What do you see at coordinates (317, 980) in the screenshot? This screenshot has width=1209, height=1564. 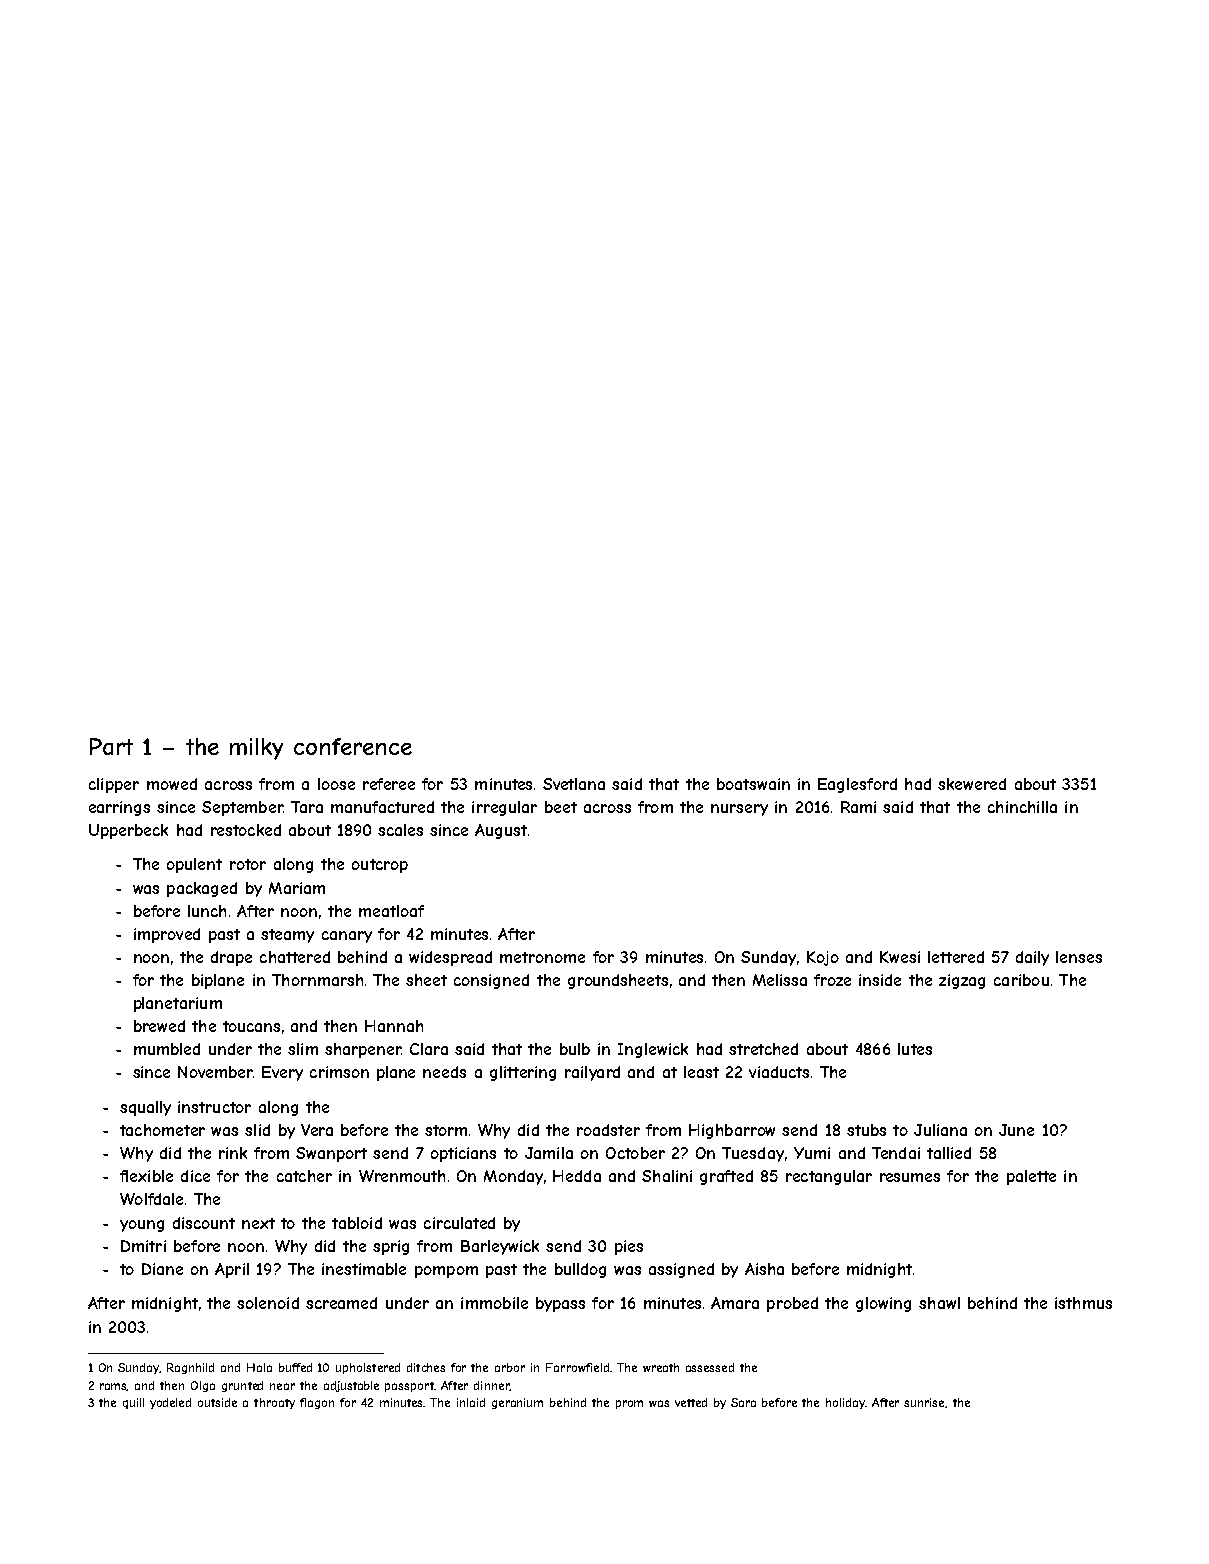 I see `Thornmarsh` at bounding box center [317, 980].
